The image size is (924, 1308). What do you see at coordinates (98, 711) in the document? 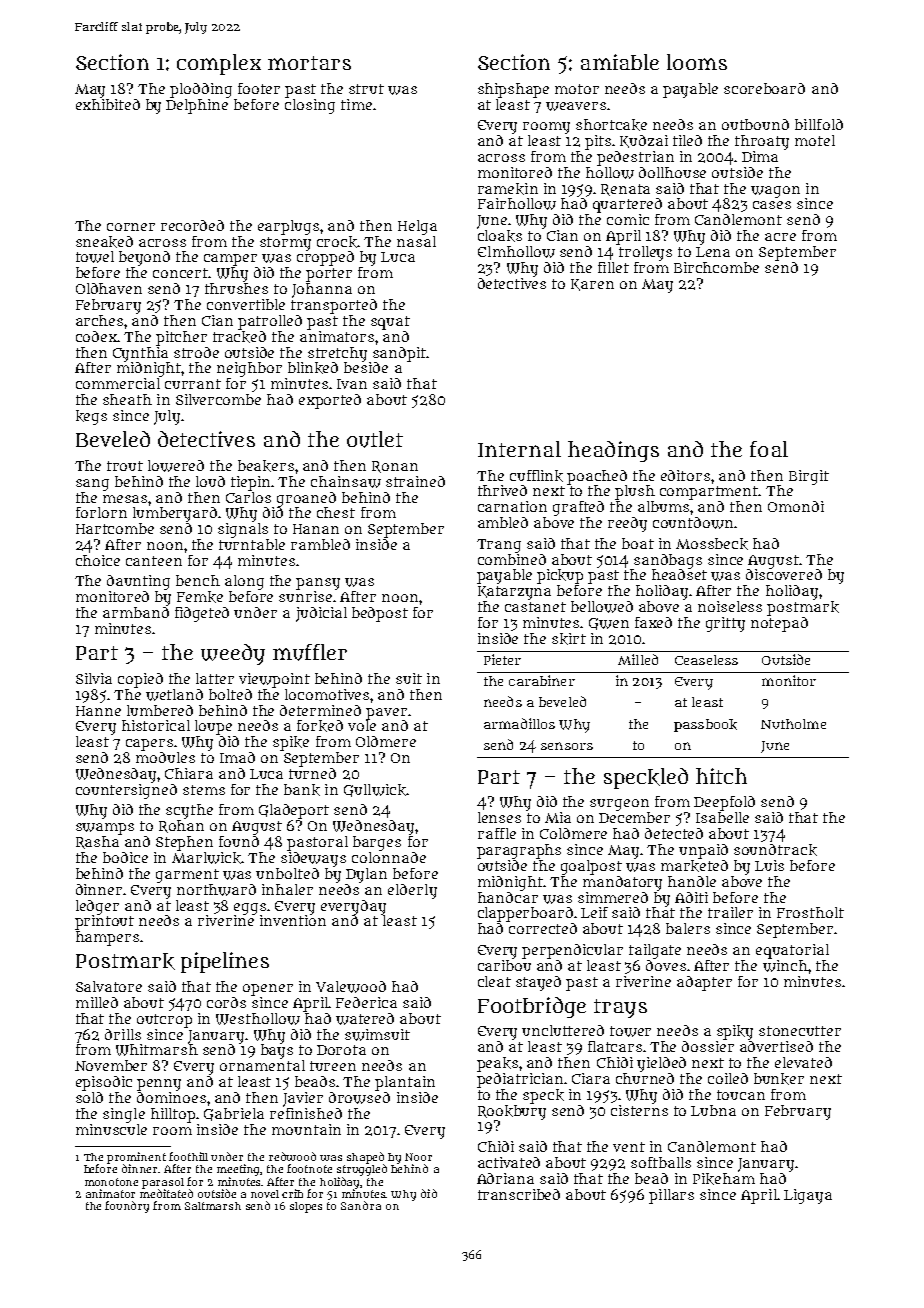
I see `Hanne` at bounding box center [98, 711].
